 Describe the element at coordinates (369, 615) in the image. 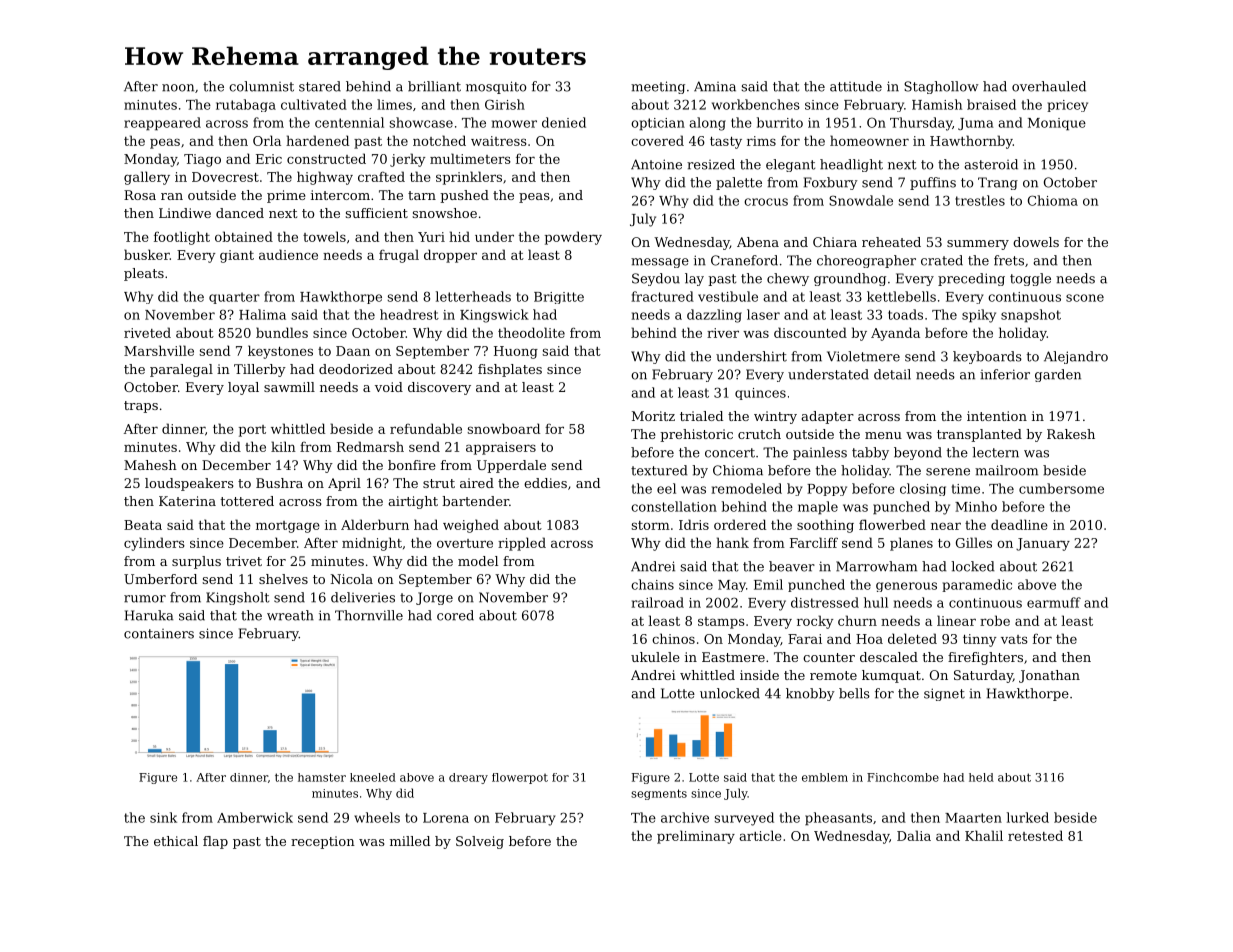

I see `Thornville` at that location.
